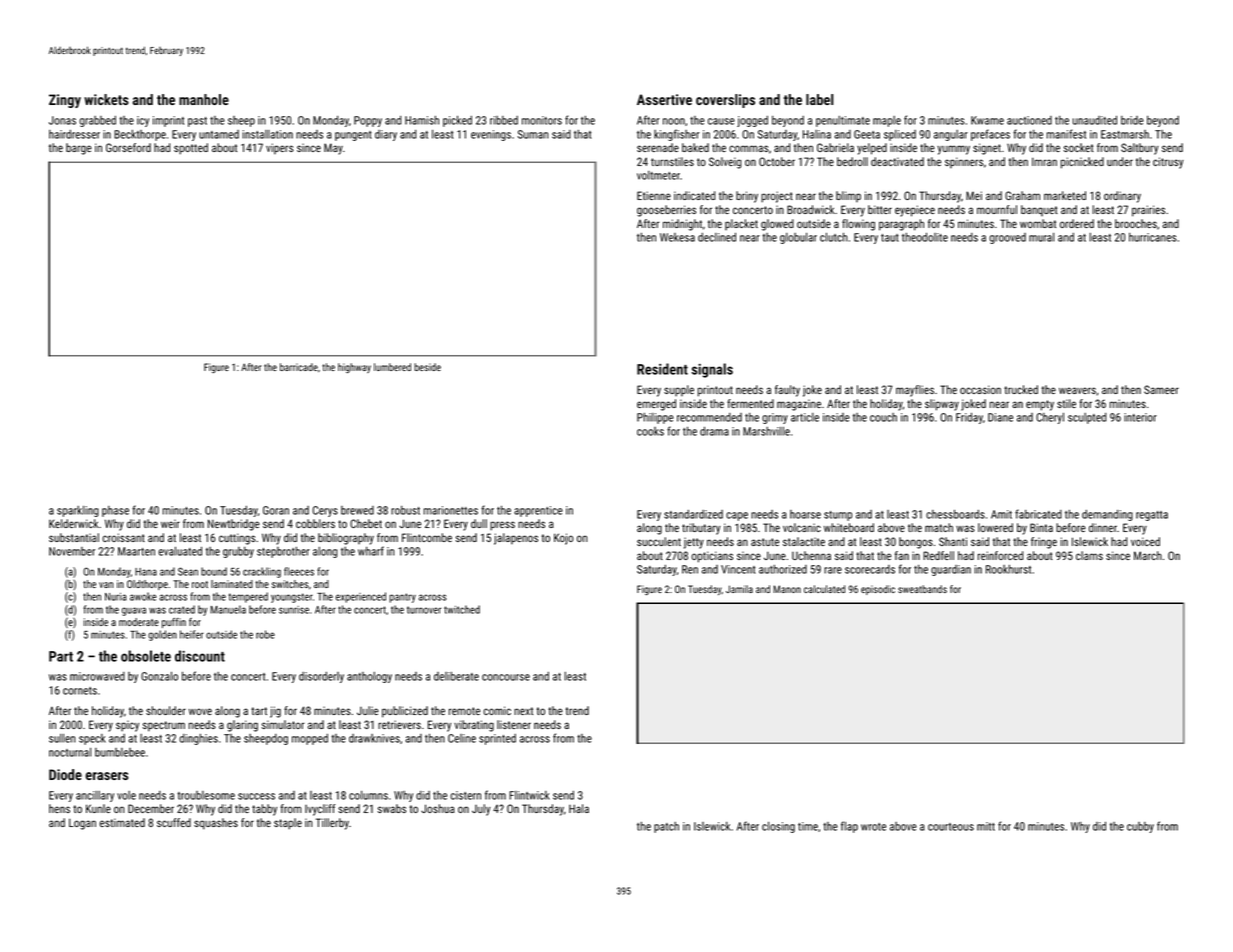 The width and height of the screenshot is (1233, 952). Describe the element at coordinates (677, 237) in the screenshot. I see `Wekesa` at that location.
